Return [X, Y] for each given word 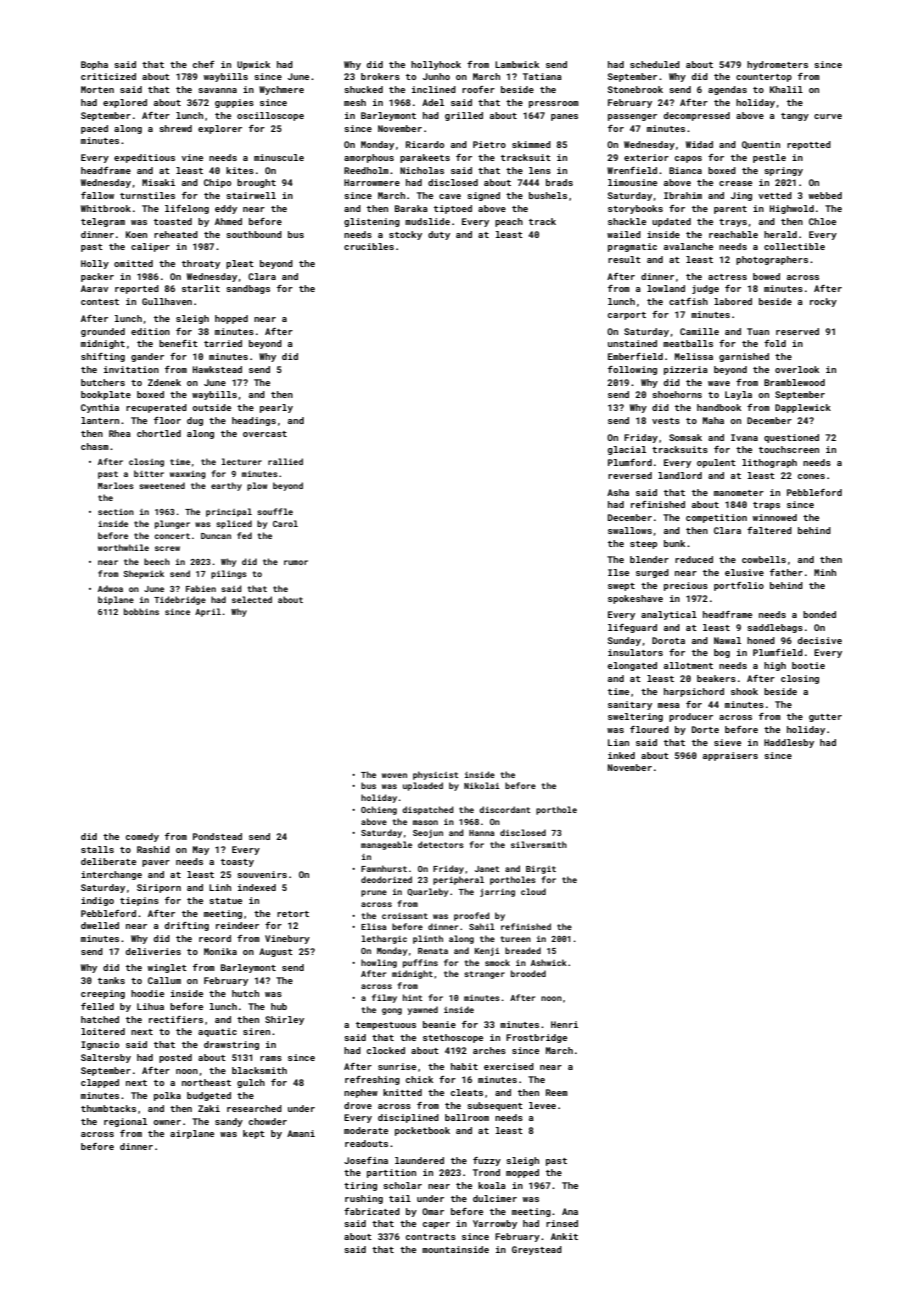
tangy [795, 117]
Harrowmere [372, 182]
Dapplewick [803, 408]
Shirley [284, 1020]
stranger [484, 975]
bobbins [141, 611]
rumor [296, 562]
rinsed [562, 1223]
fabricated [372, 1211]
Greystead [537, 1250]
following [632, 370]
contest [100, 302]
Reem [557, 1092]
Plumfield [778, 652]
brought [256, 183]
